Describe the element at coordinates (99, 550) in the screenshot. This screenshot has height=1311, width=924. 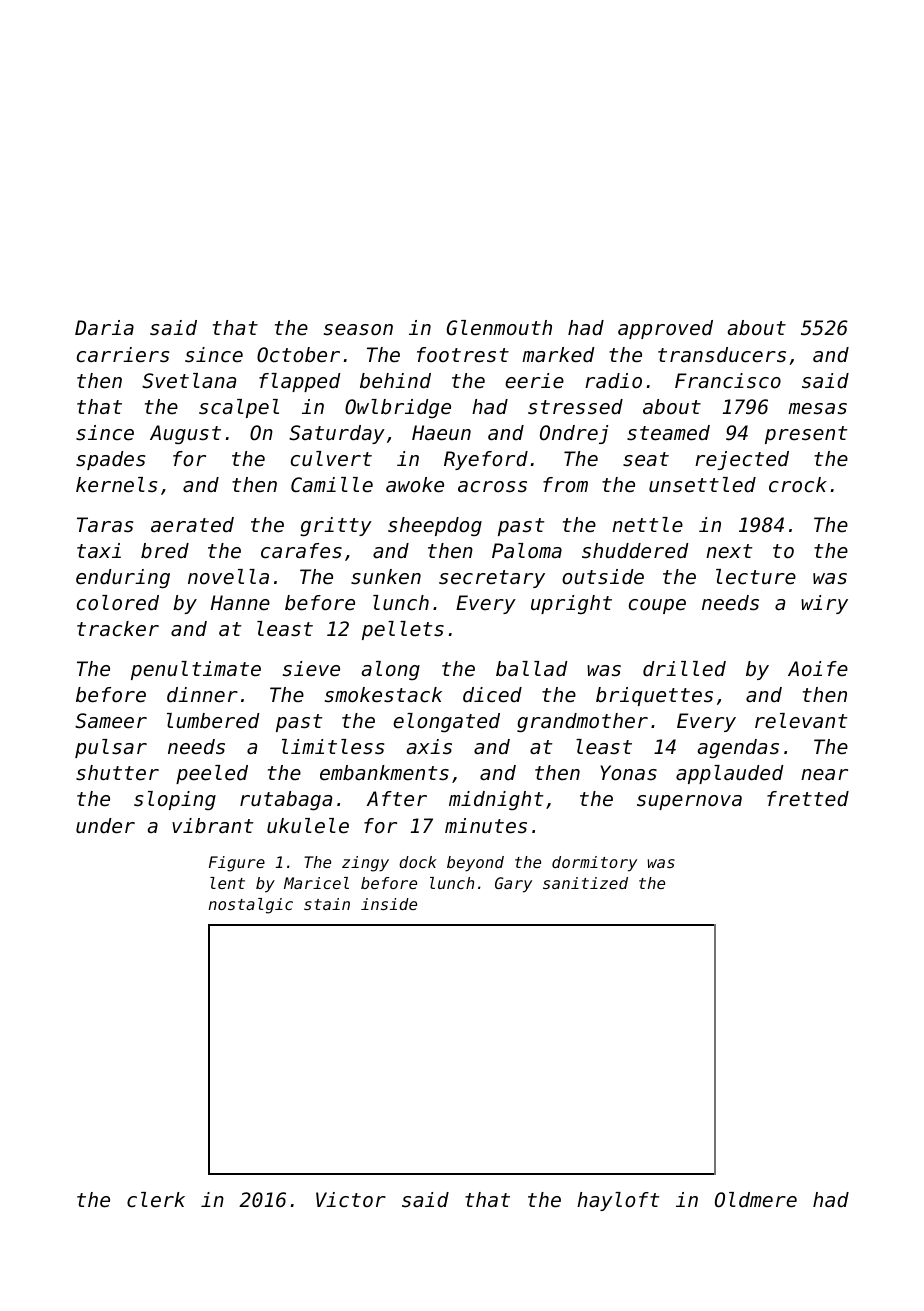
I see `taxi` at that location.
